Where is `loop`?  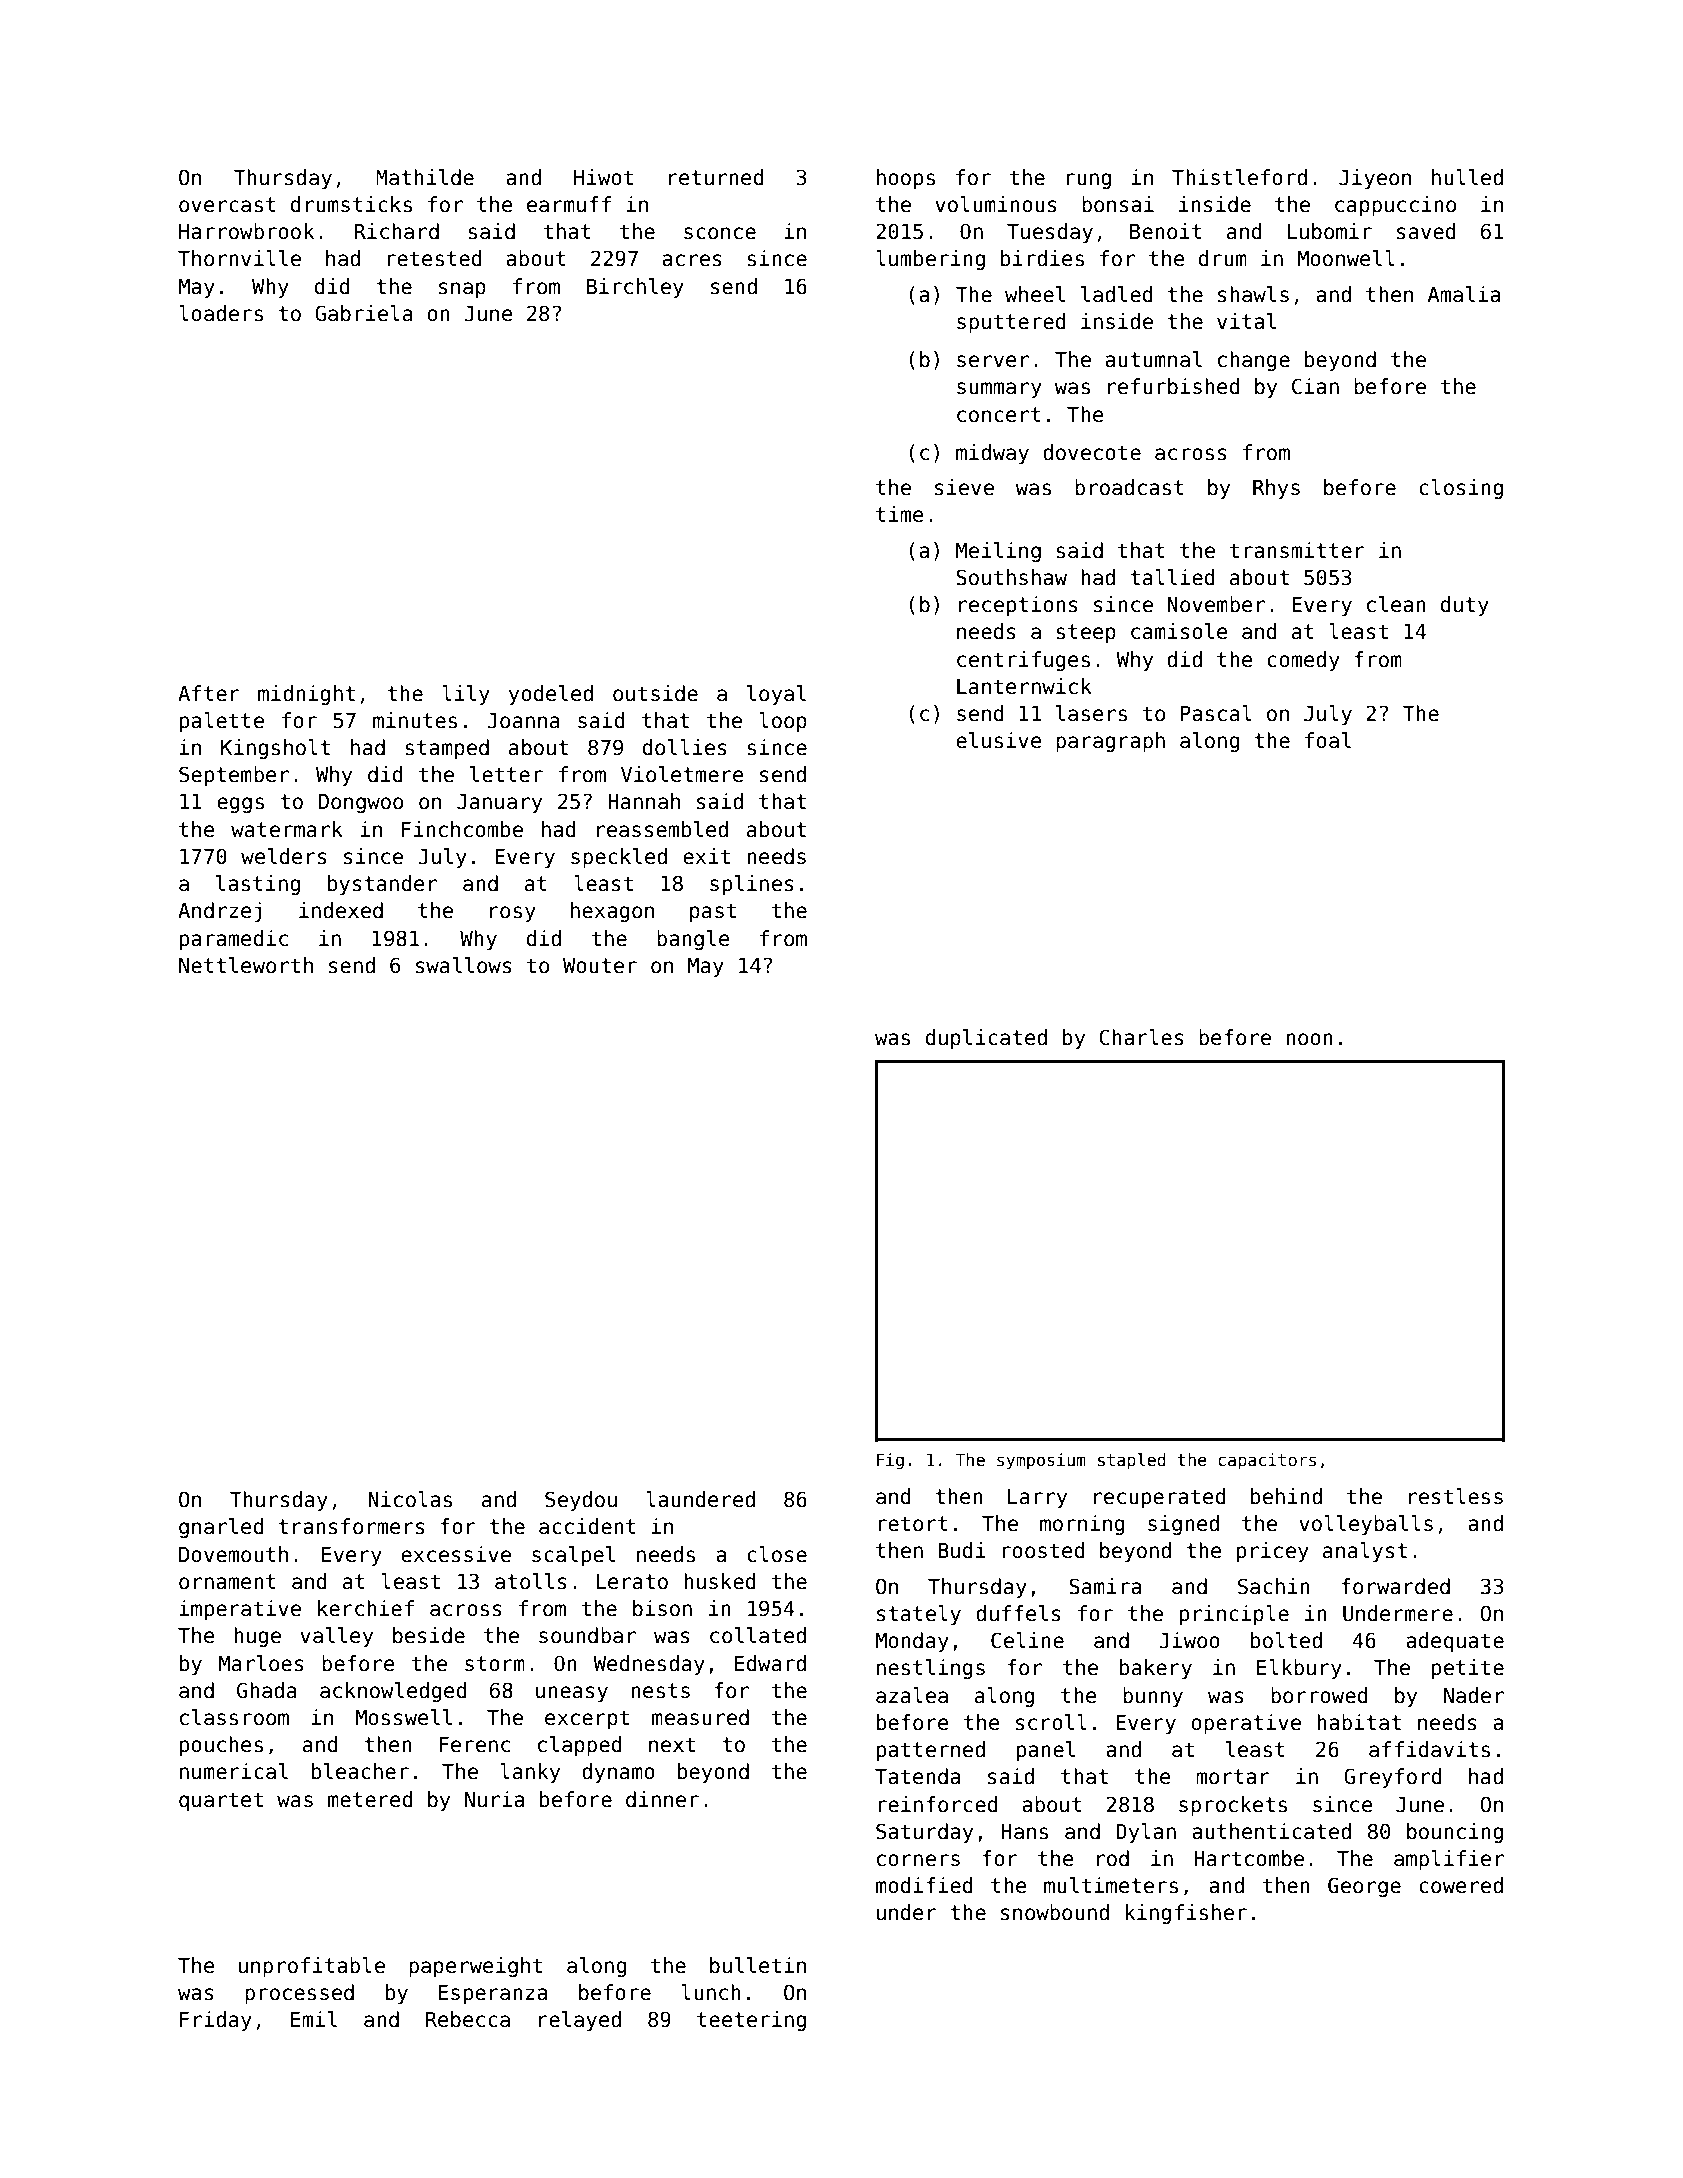
loop is located at coordinates (783, 722).
